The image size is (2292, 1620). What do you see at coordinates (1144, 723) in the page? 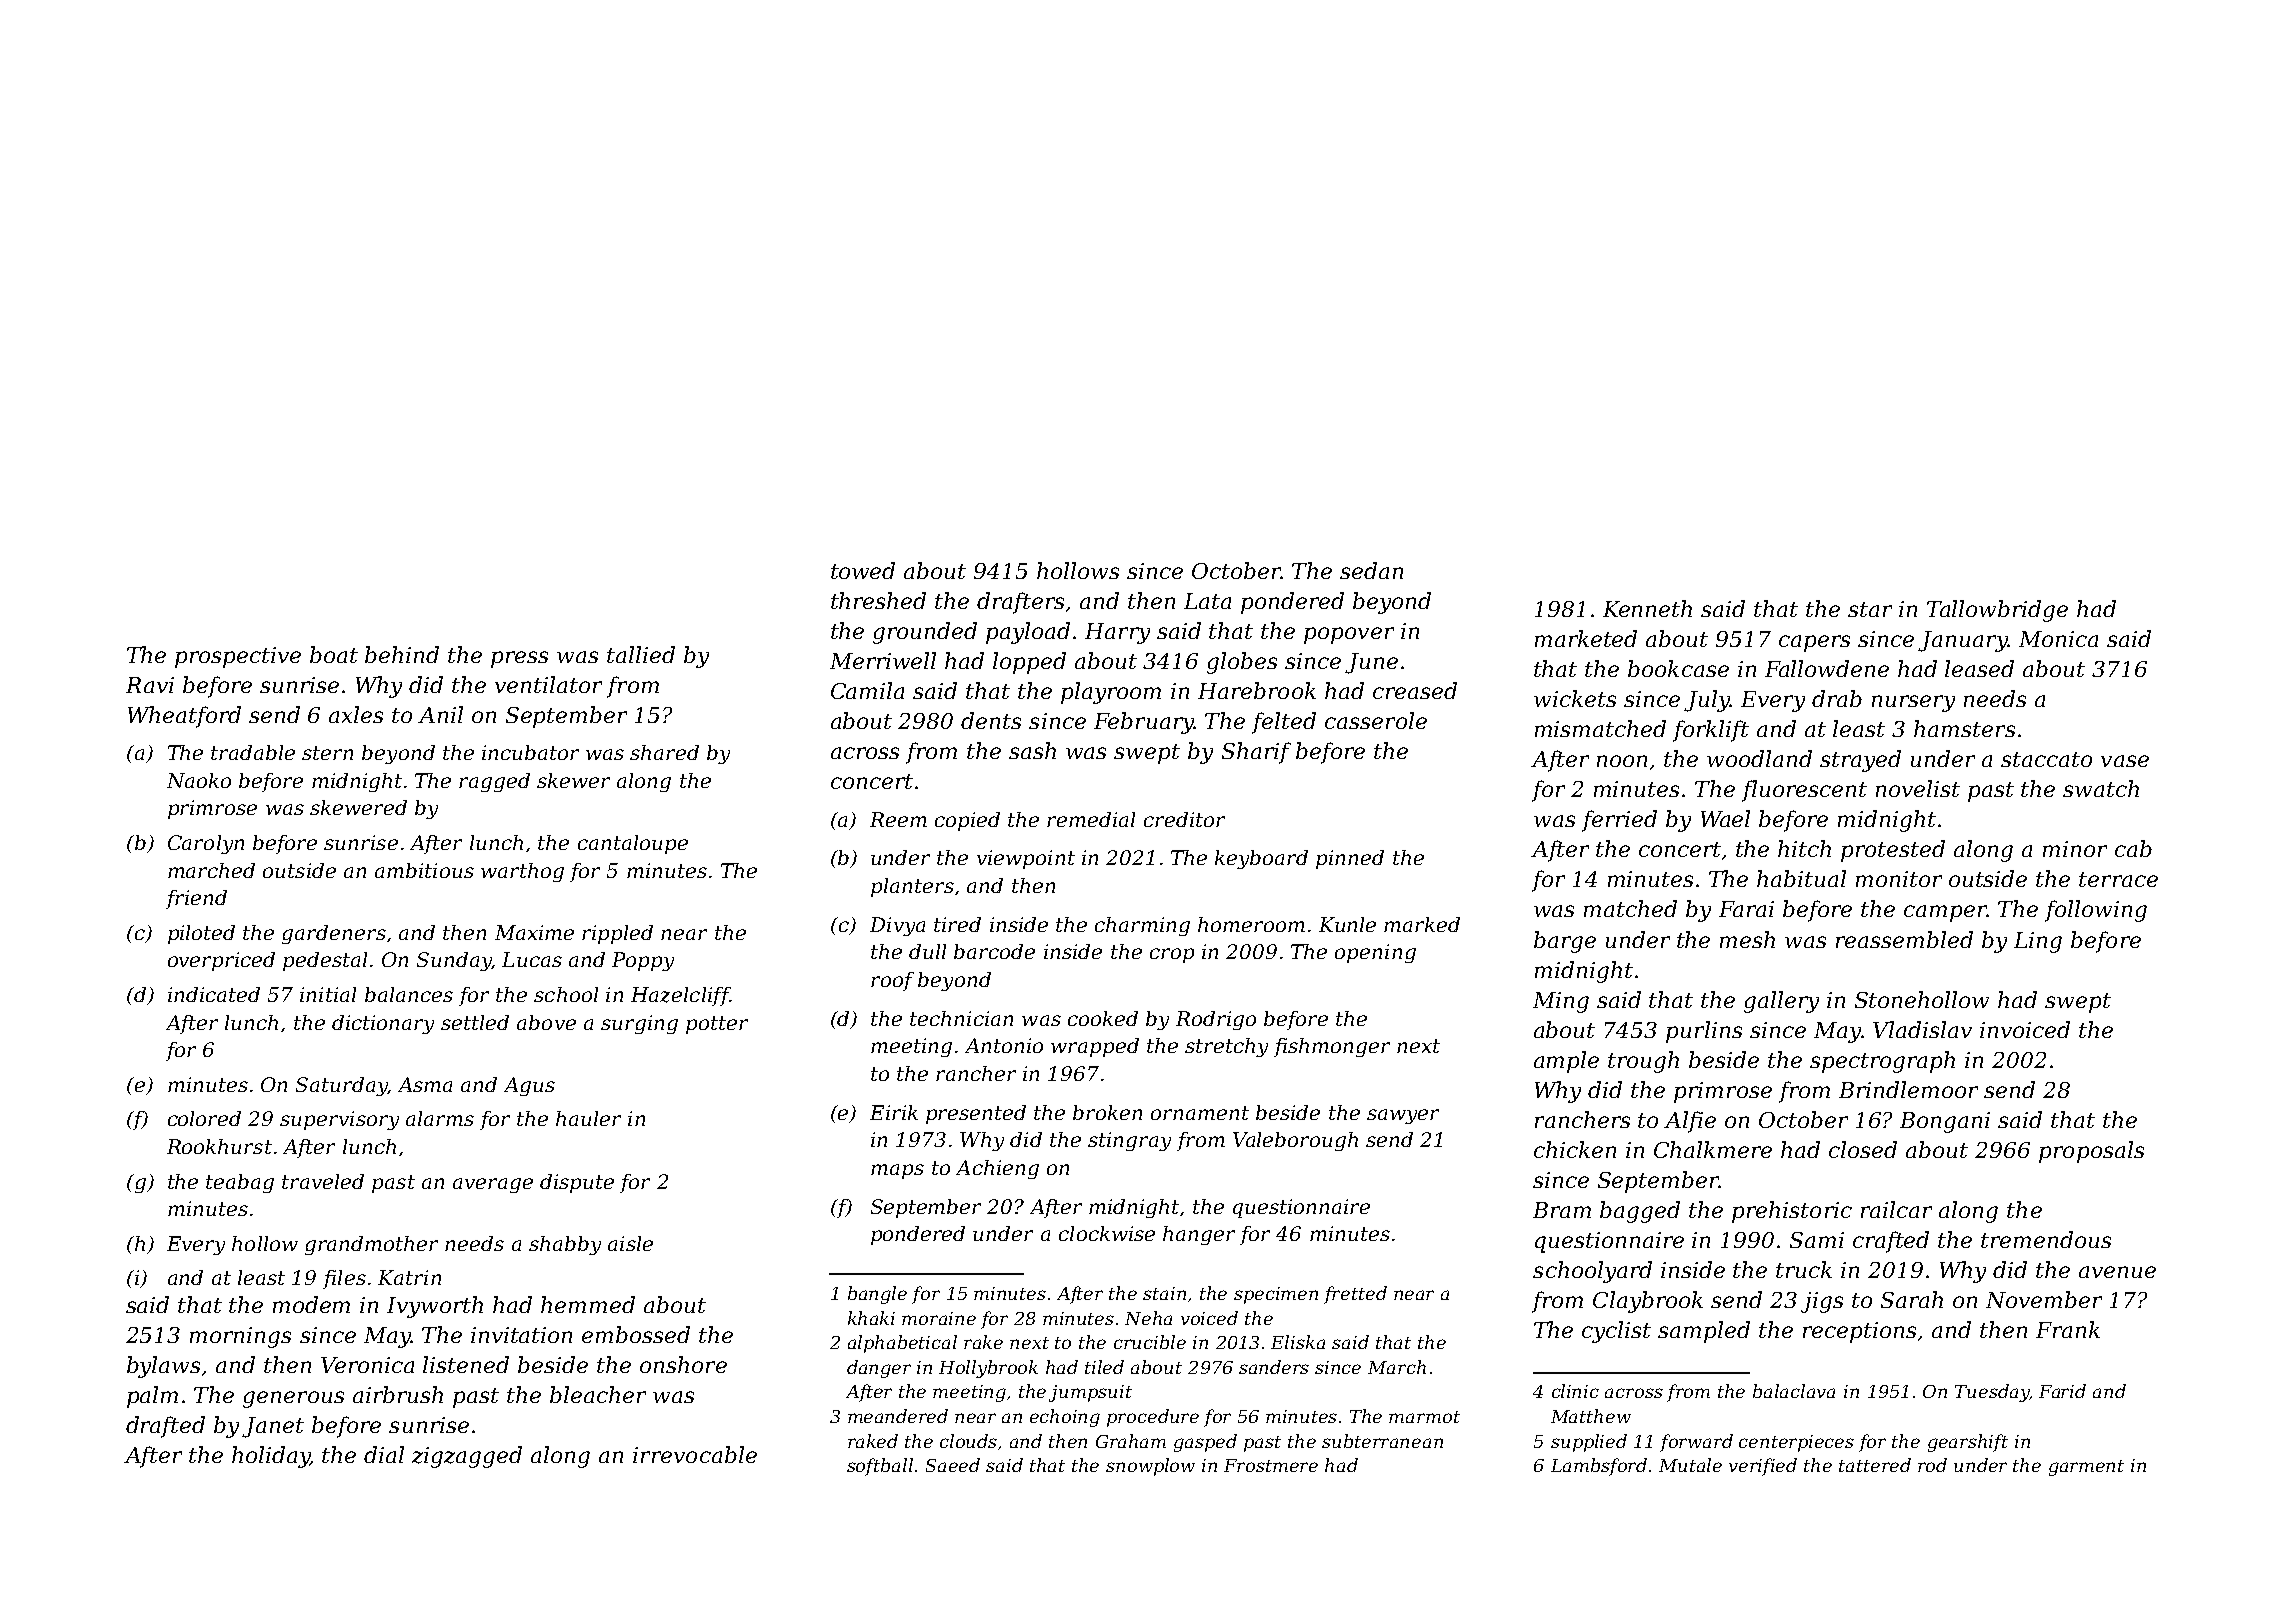
I see `February` at bounding box center [1144, 723].
